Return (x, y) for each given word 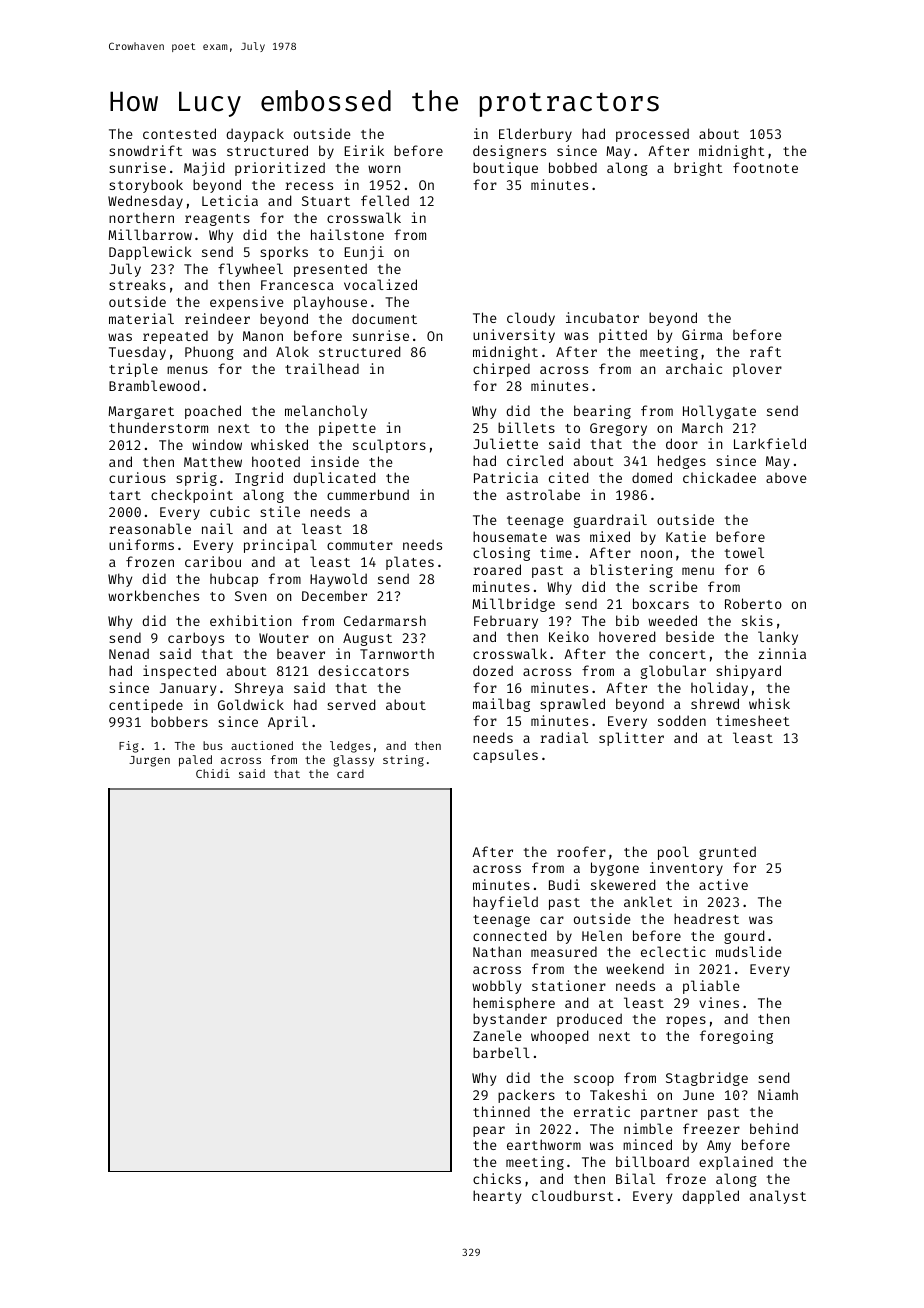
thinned (501, 1111)
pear (489, 1131)
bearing (602, 412)
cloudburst (573, 1195)
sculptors (389, 446)
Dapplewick (150, 253)
